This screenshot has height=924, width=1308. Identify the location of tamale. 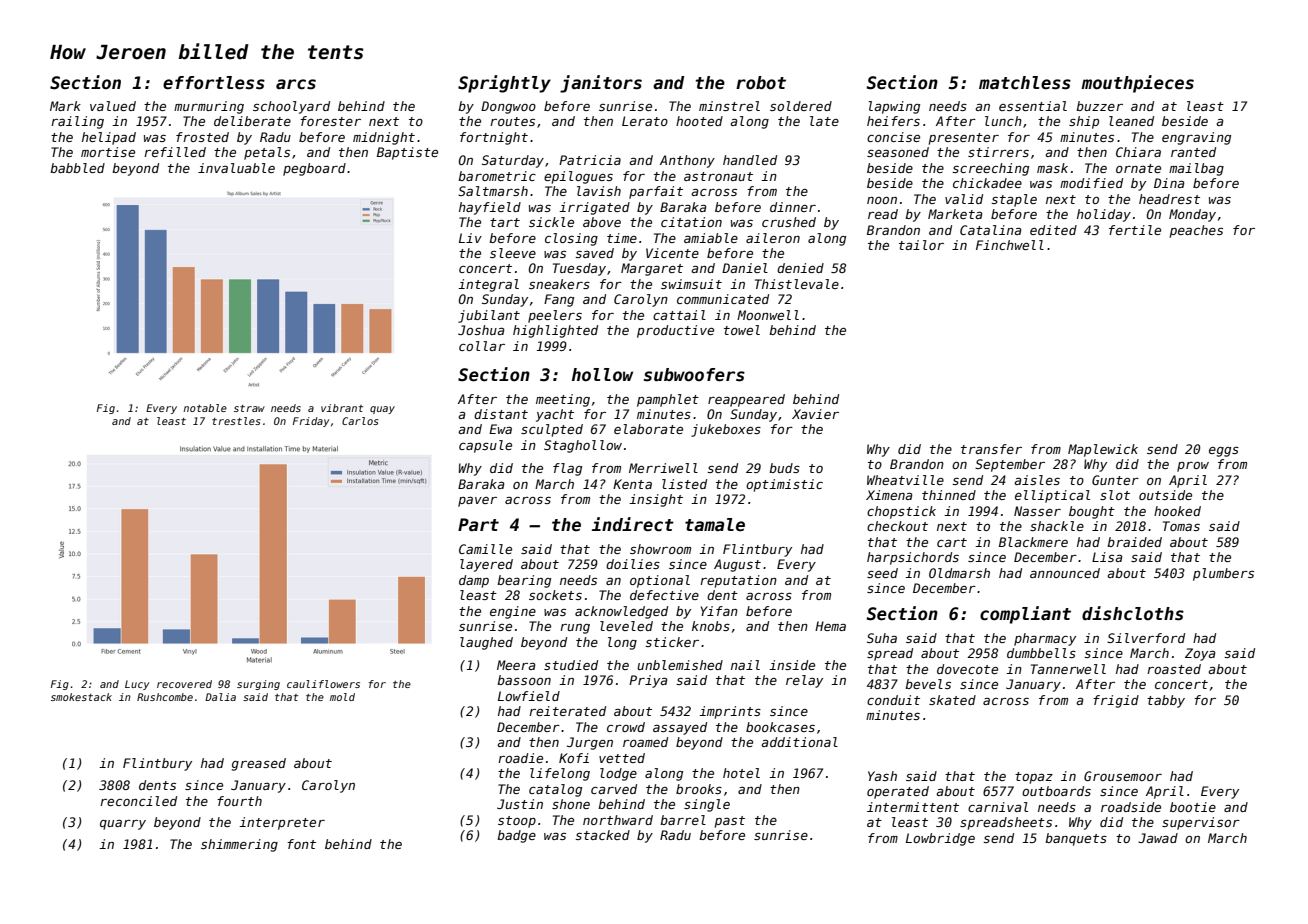
(715, 525).
